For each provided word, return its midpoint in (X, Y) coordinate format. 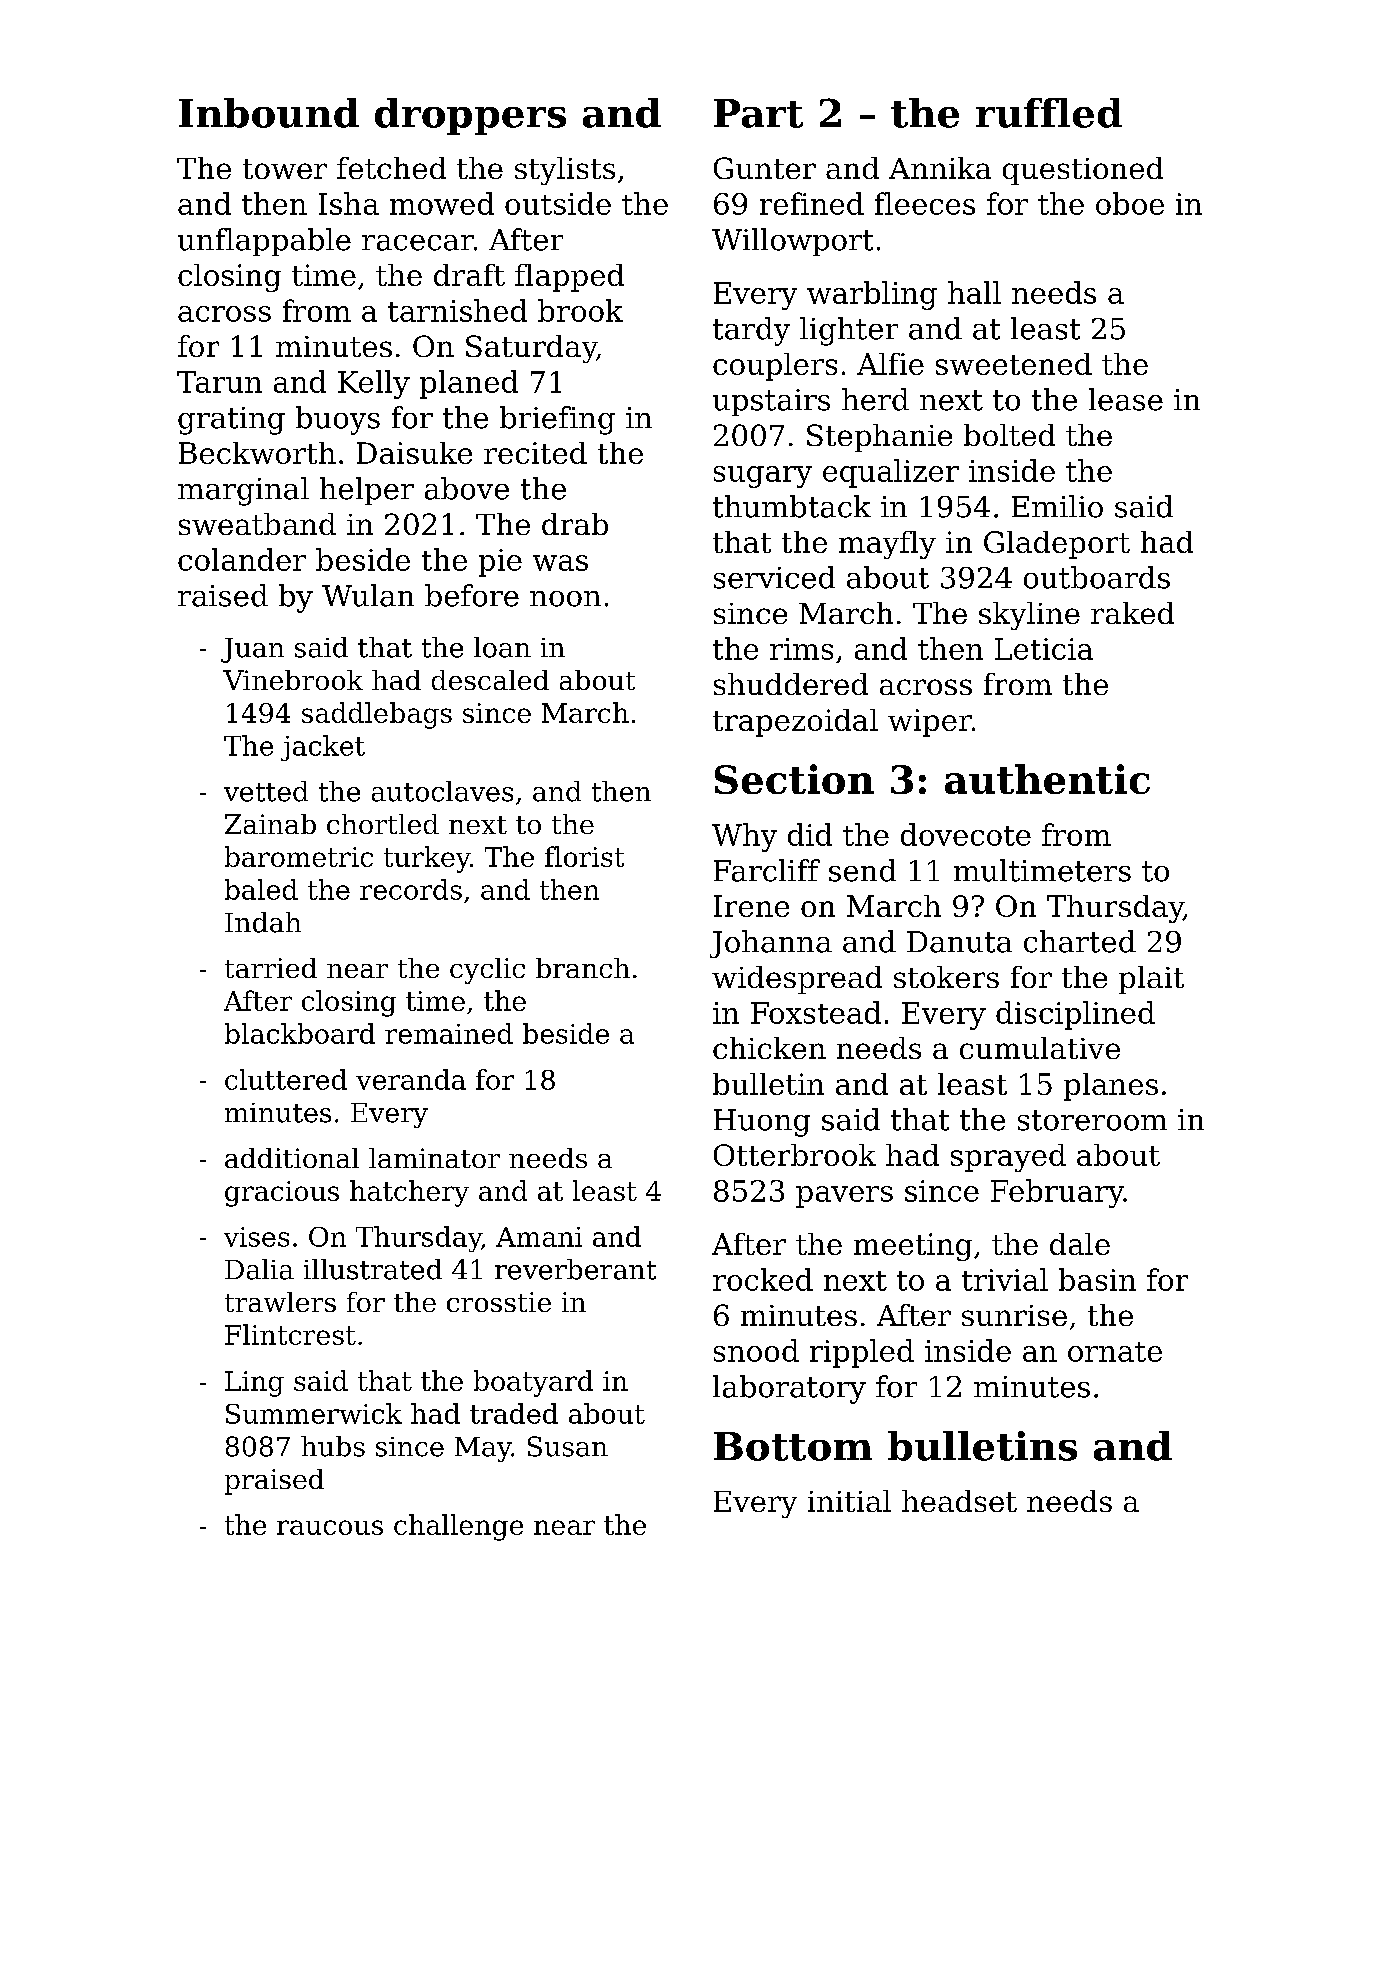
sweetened (1014, 364)
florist (584, 856)
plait (1151, 980)
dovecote (966, 834)
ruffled (1049, 113)
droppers (470, 116)
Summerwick (314, 1413)
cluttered (286, 1079)
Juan (252, 650)
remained (449, 1033)
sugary (763, 477)
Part (758, 113)
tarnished (457, 310)
